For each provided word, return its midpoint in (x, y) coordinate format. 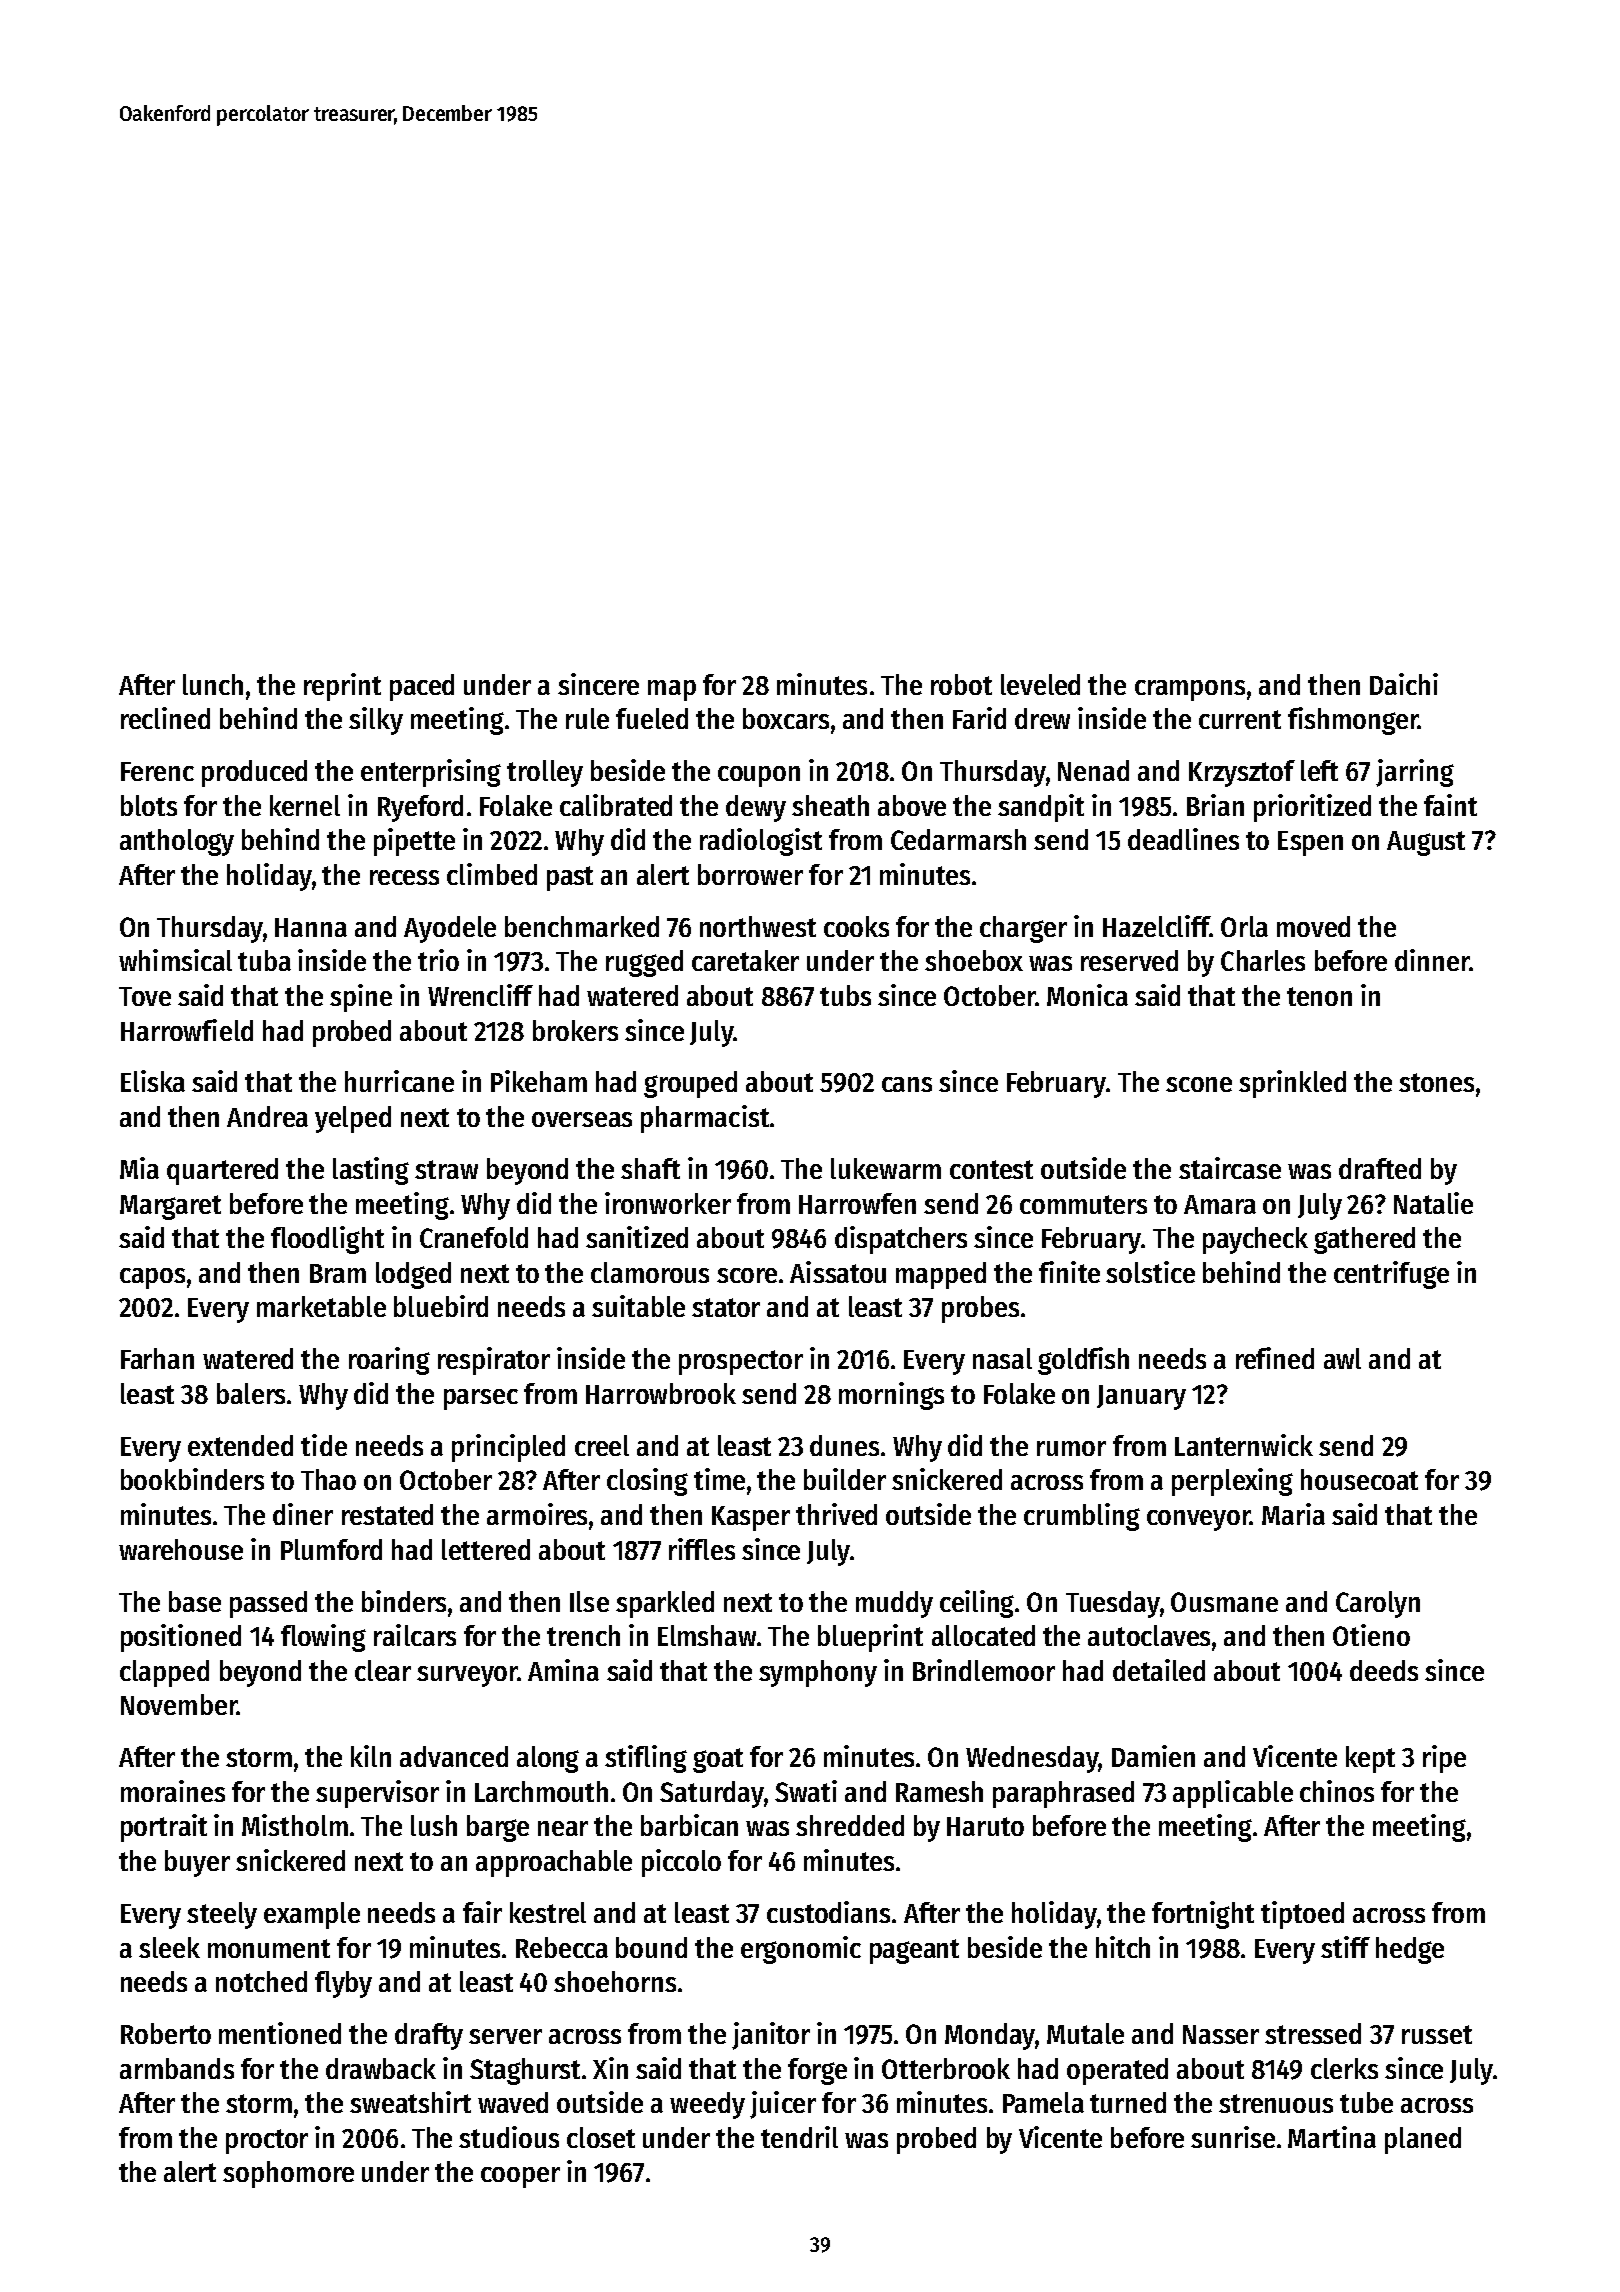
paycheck (1255, 1240)
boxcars (786, 718)
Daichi (1404, 684)
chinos (1337, 1791)
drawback (381, 2068)
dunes (844, 1445)
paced (422, 687)
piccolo (681, 1863)
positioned (181, 1638)
